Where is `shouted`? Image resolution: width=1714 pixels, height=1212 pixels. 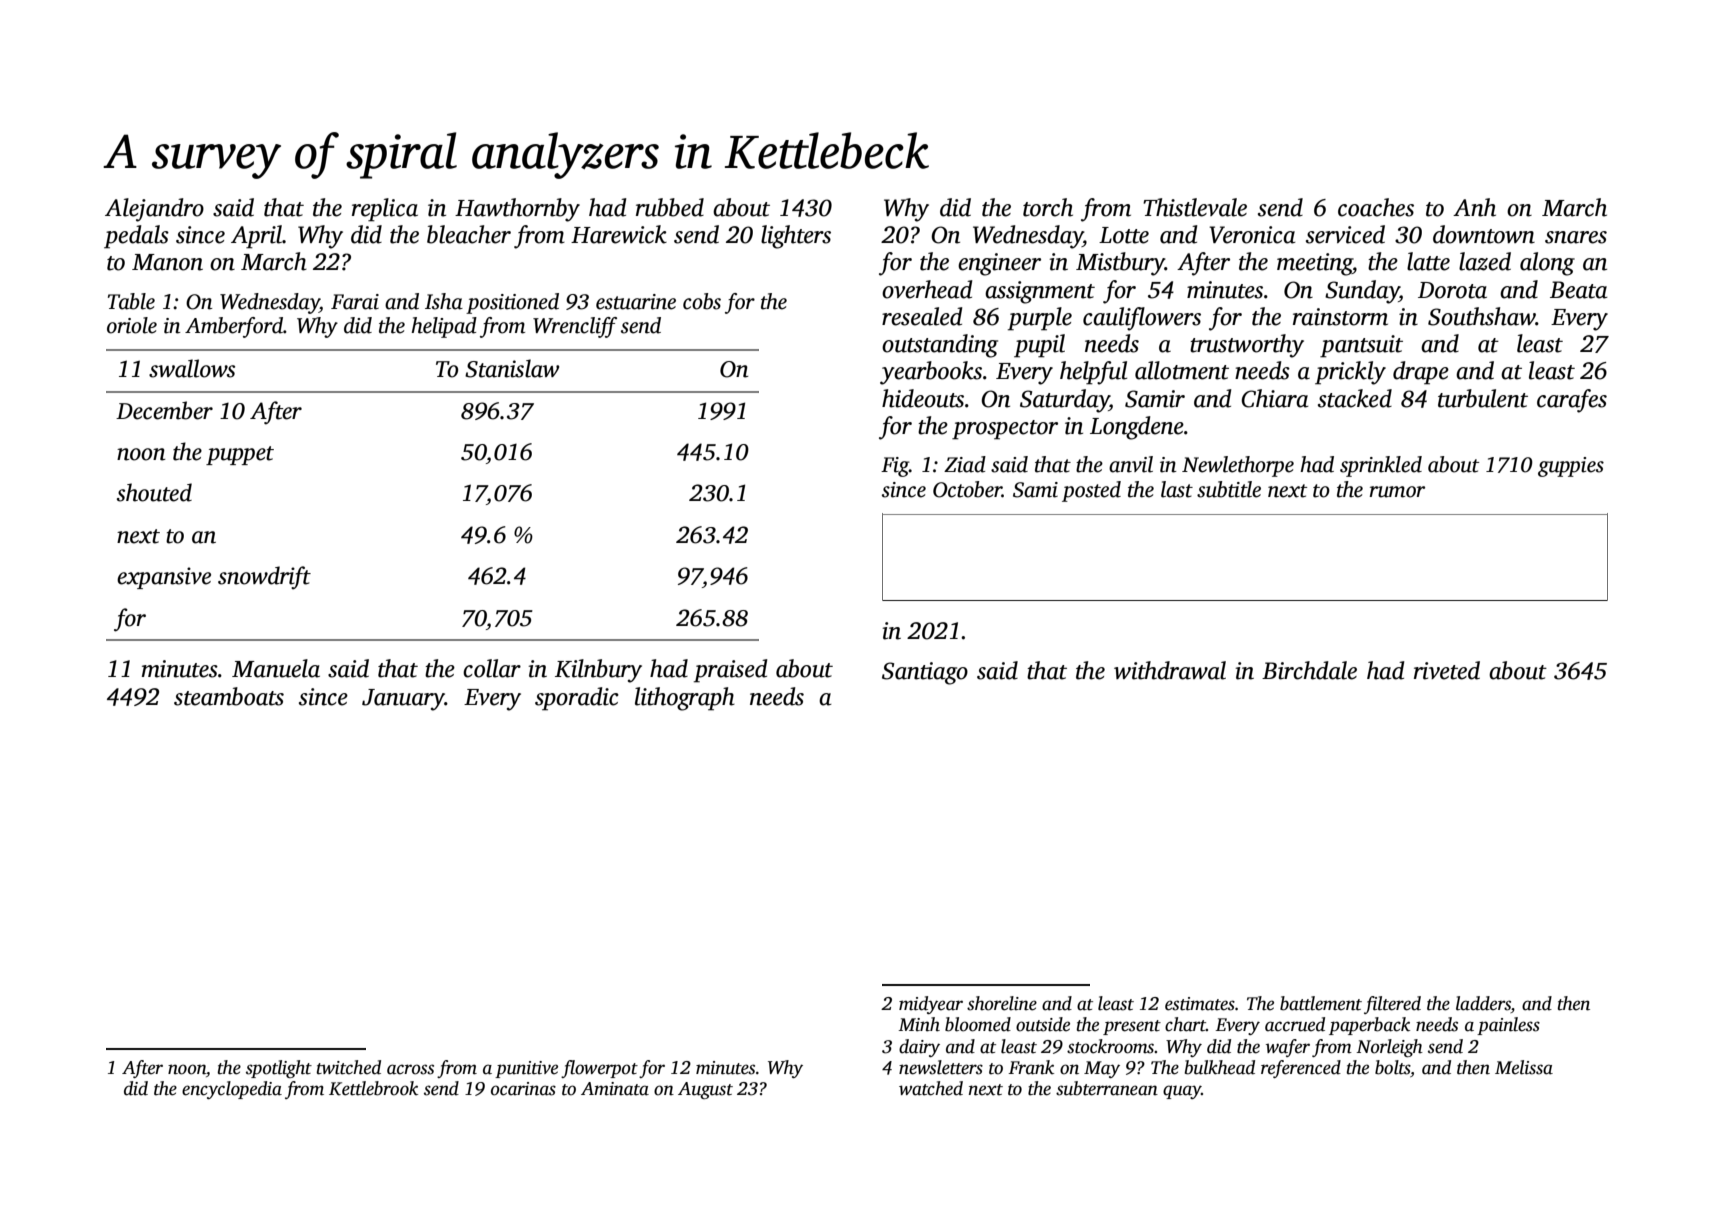
shouted is located at coordinates (154, 492).
